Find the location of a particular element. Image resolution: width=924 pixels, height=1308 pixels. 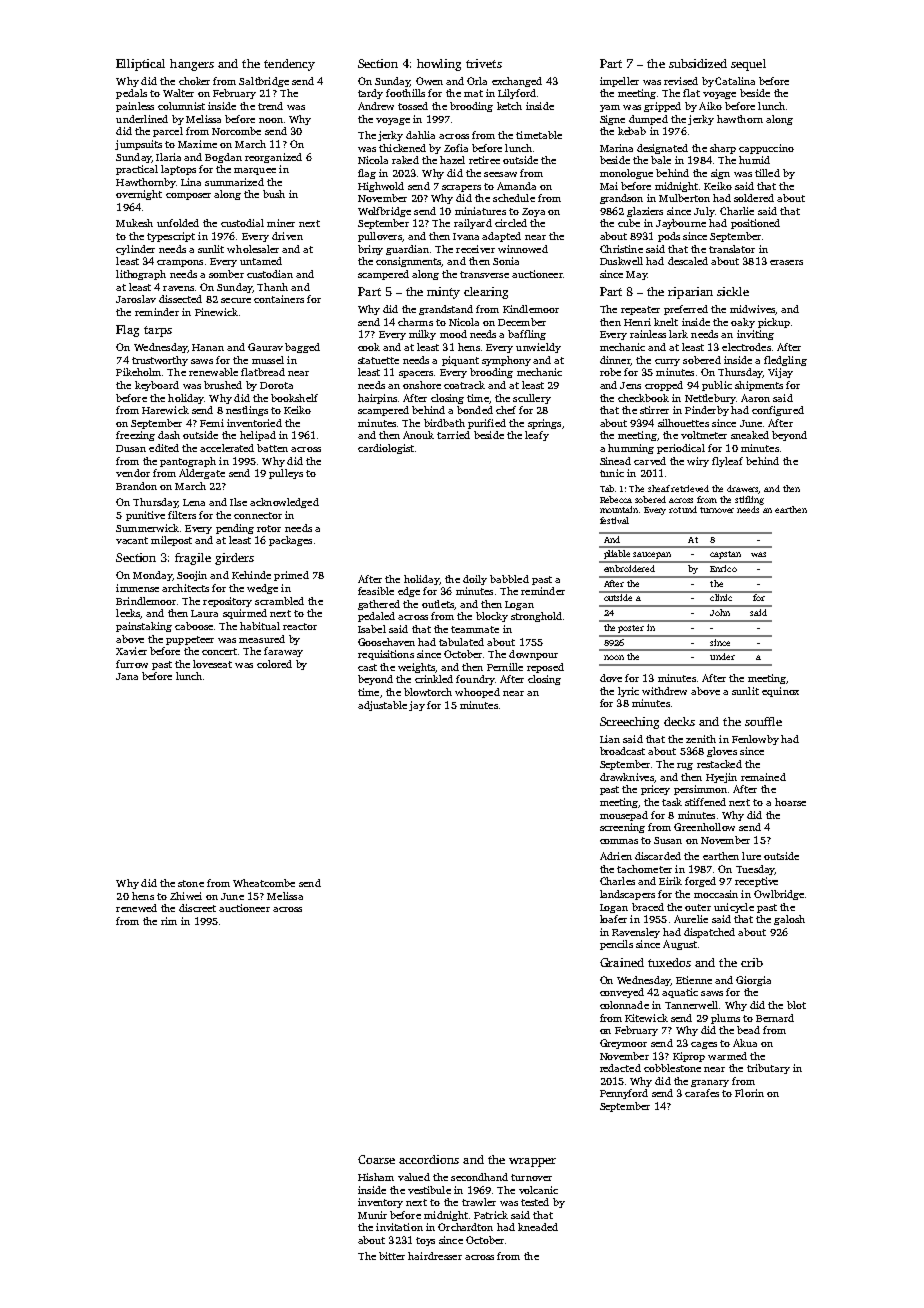

adjustable is located at coordinates (382, 706).
